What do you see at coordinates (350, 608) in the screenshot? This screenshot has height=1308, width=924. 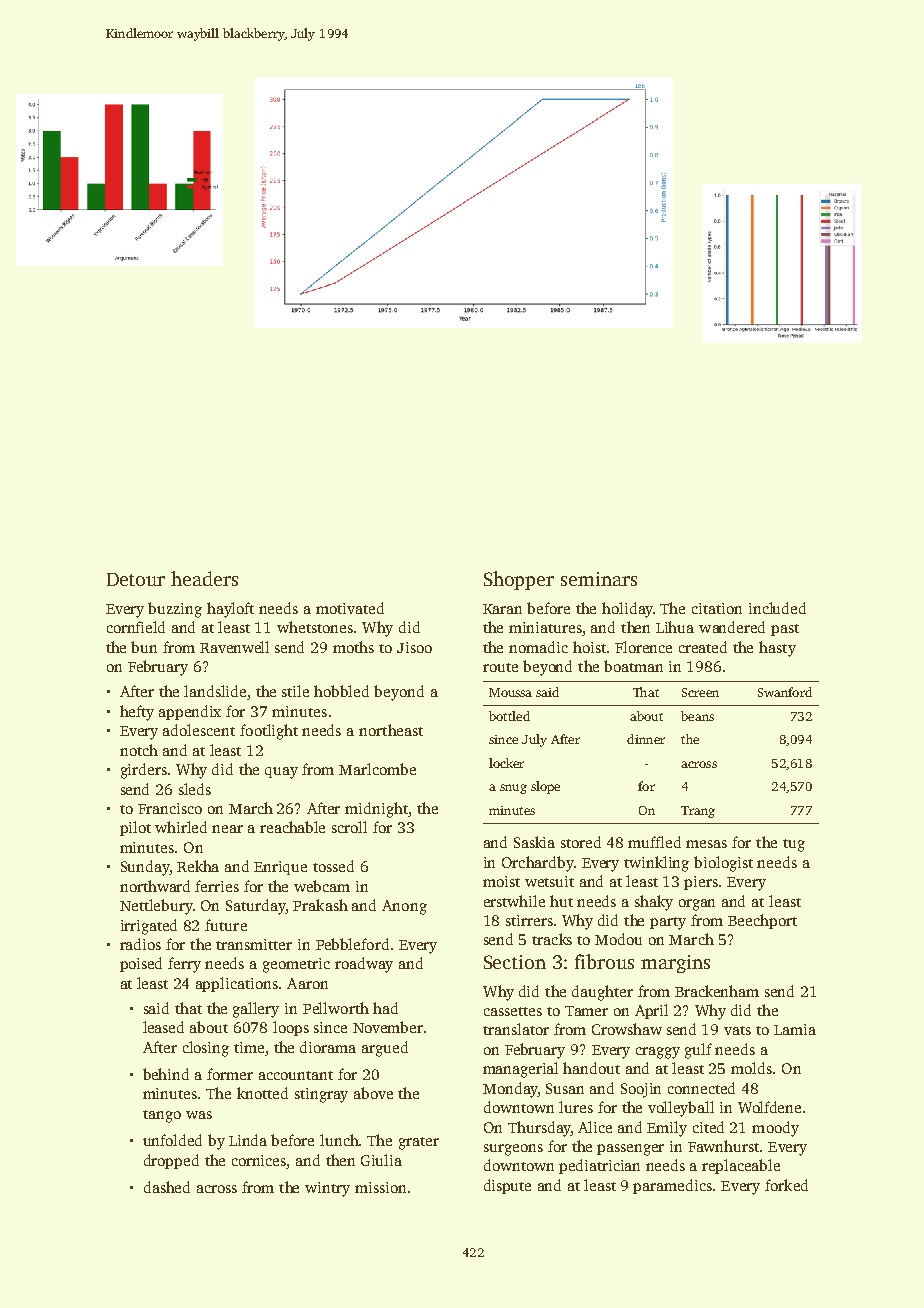 I see `motivated` at bounding box center [350, 608].
